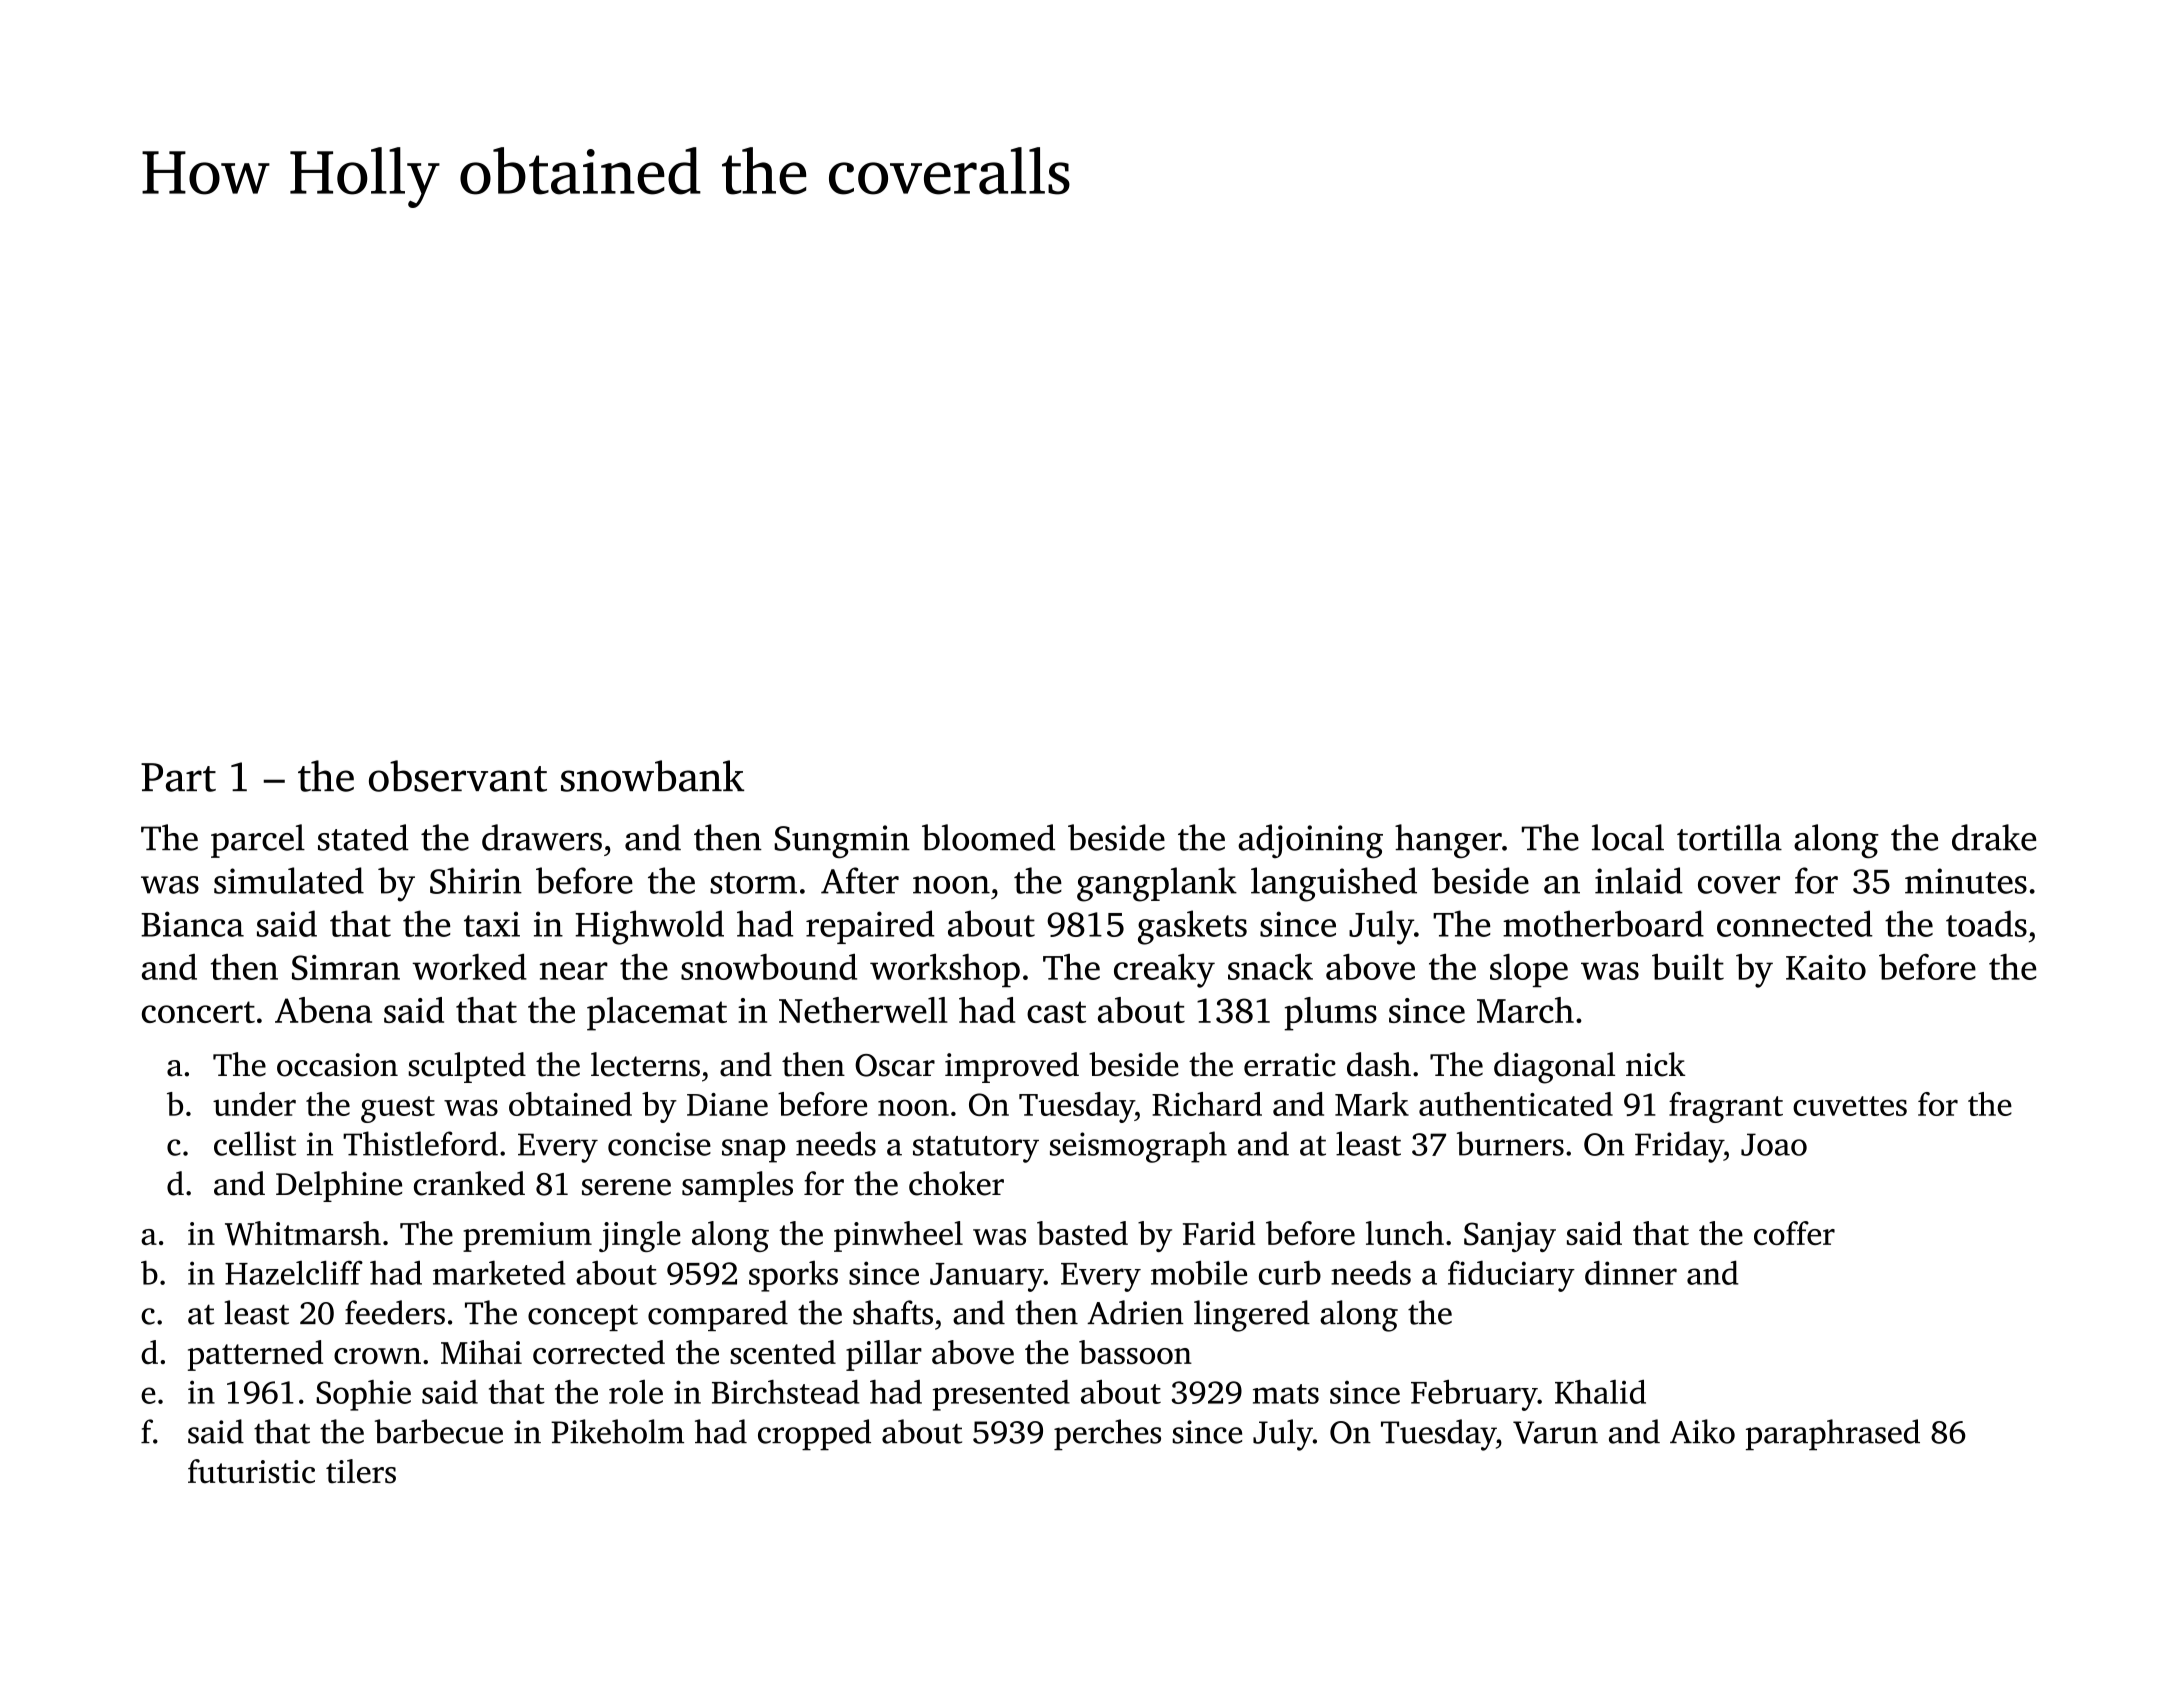 The image size is (2178, 1683). I want to click on improved, so click(1012, 1067).
